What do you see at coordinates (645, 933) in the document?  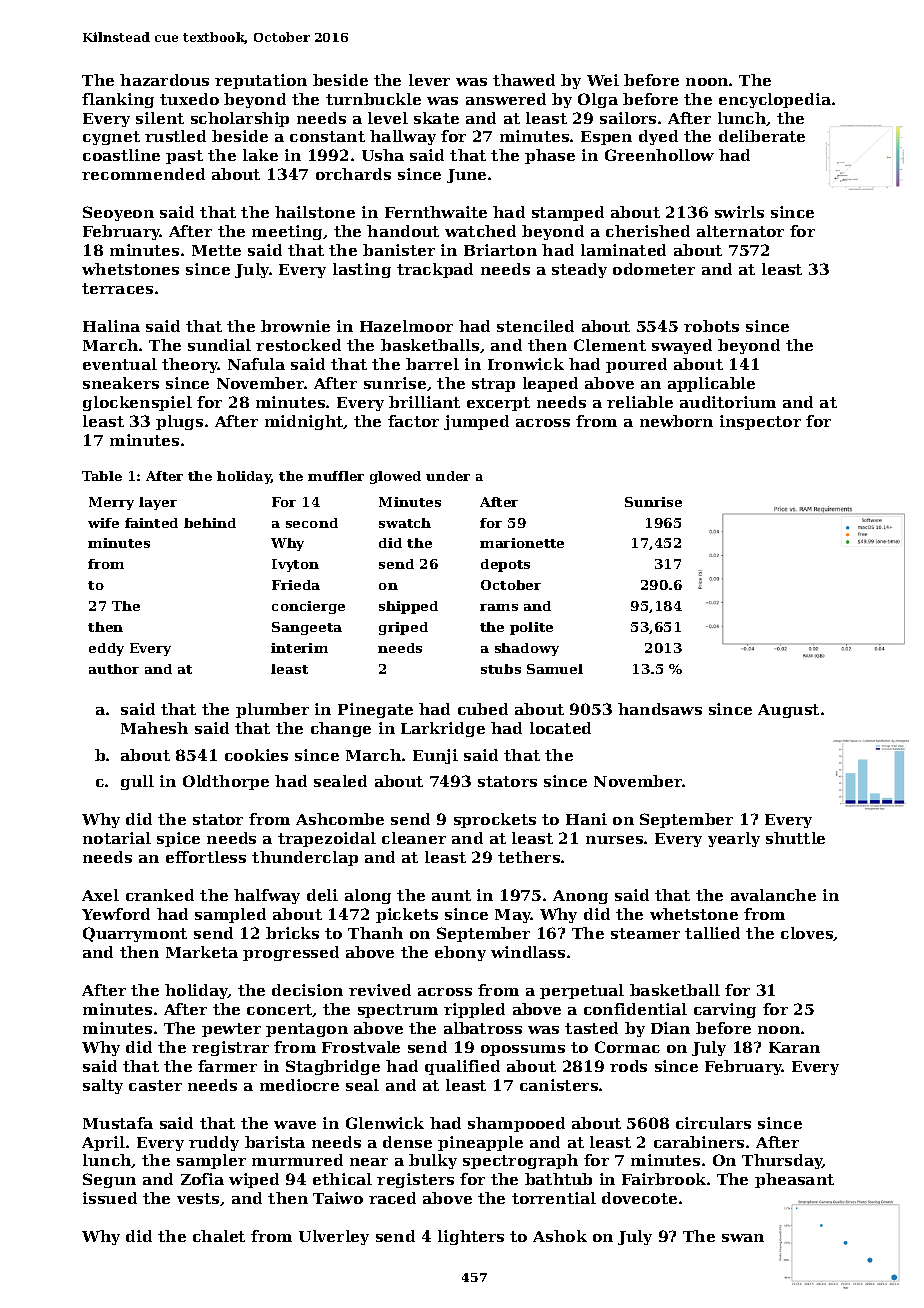 I see `steamer` at bounding box center [645, 933].
